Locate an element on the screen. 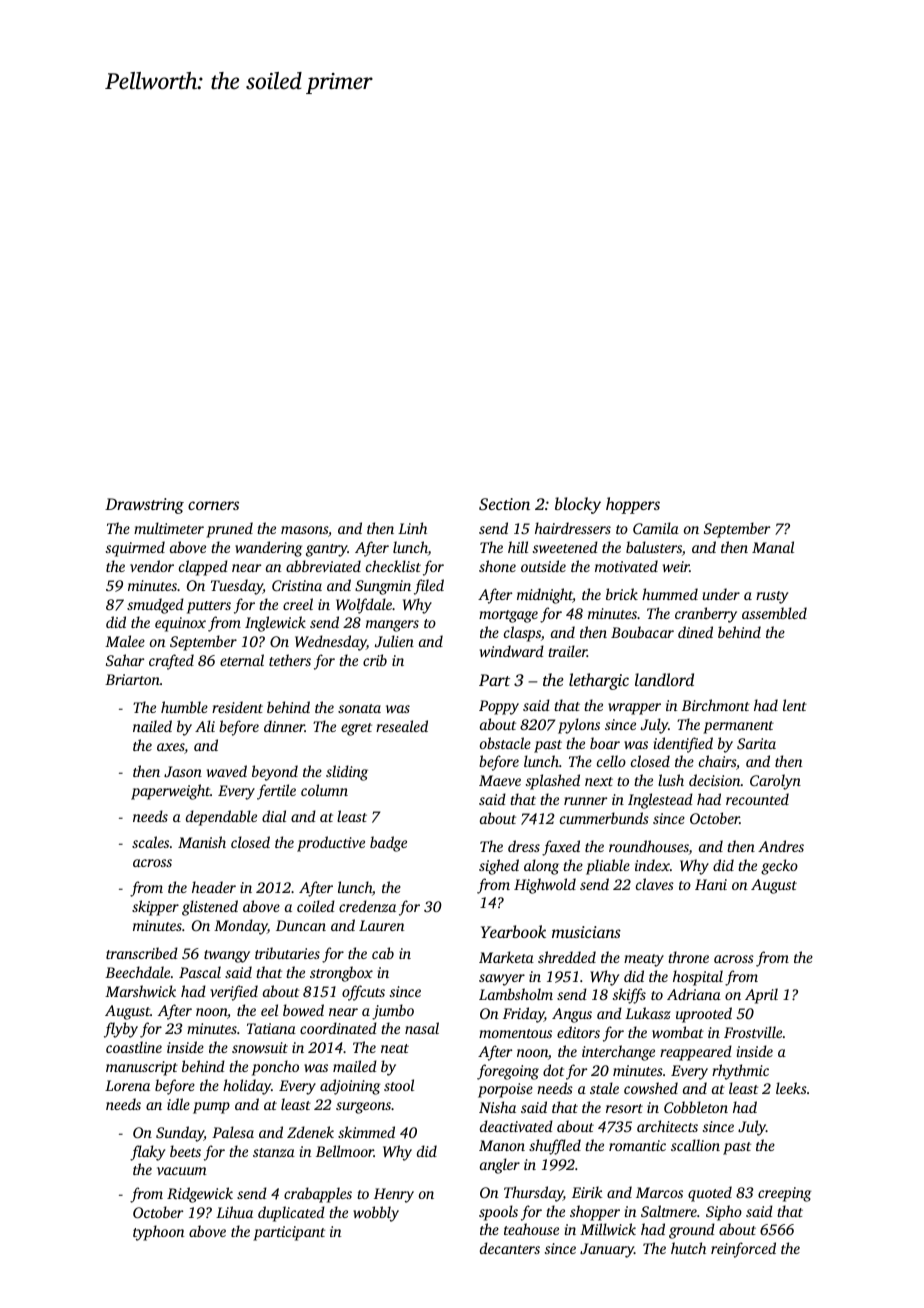  Yearbook is located at coordinates (513, 931).
